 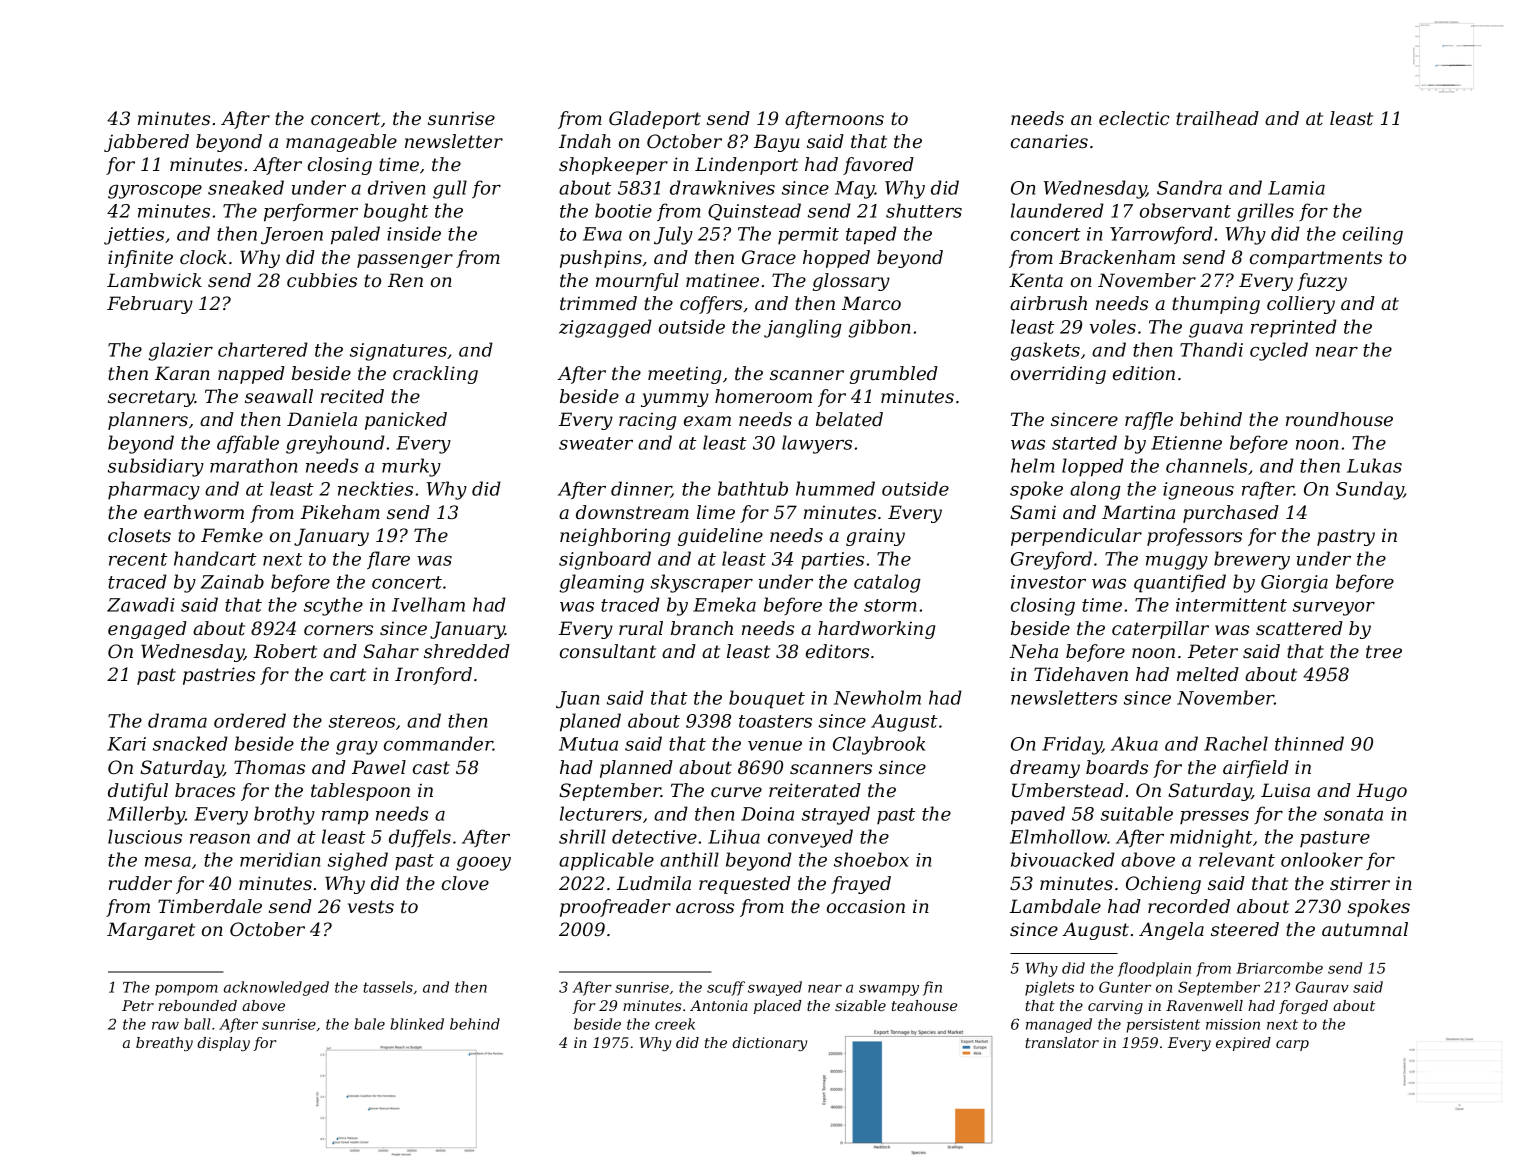 What do you see at coordinates (139, 535) in the document?
I see `closets` at bounding box center [139, 535].
